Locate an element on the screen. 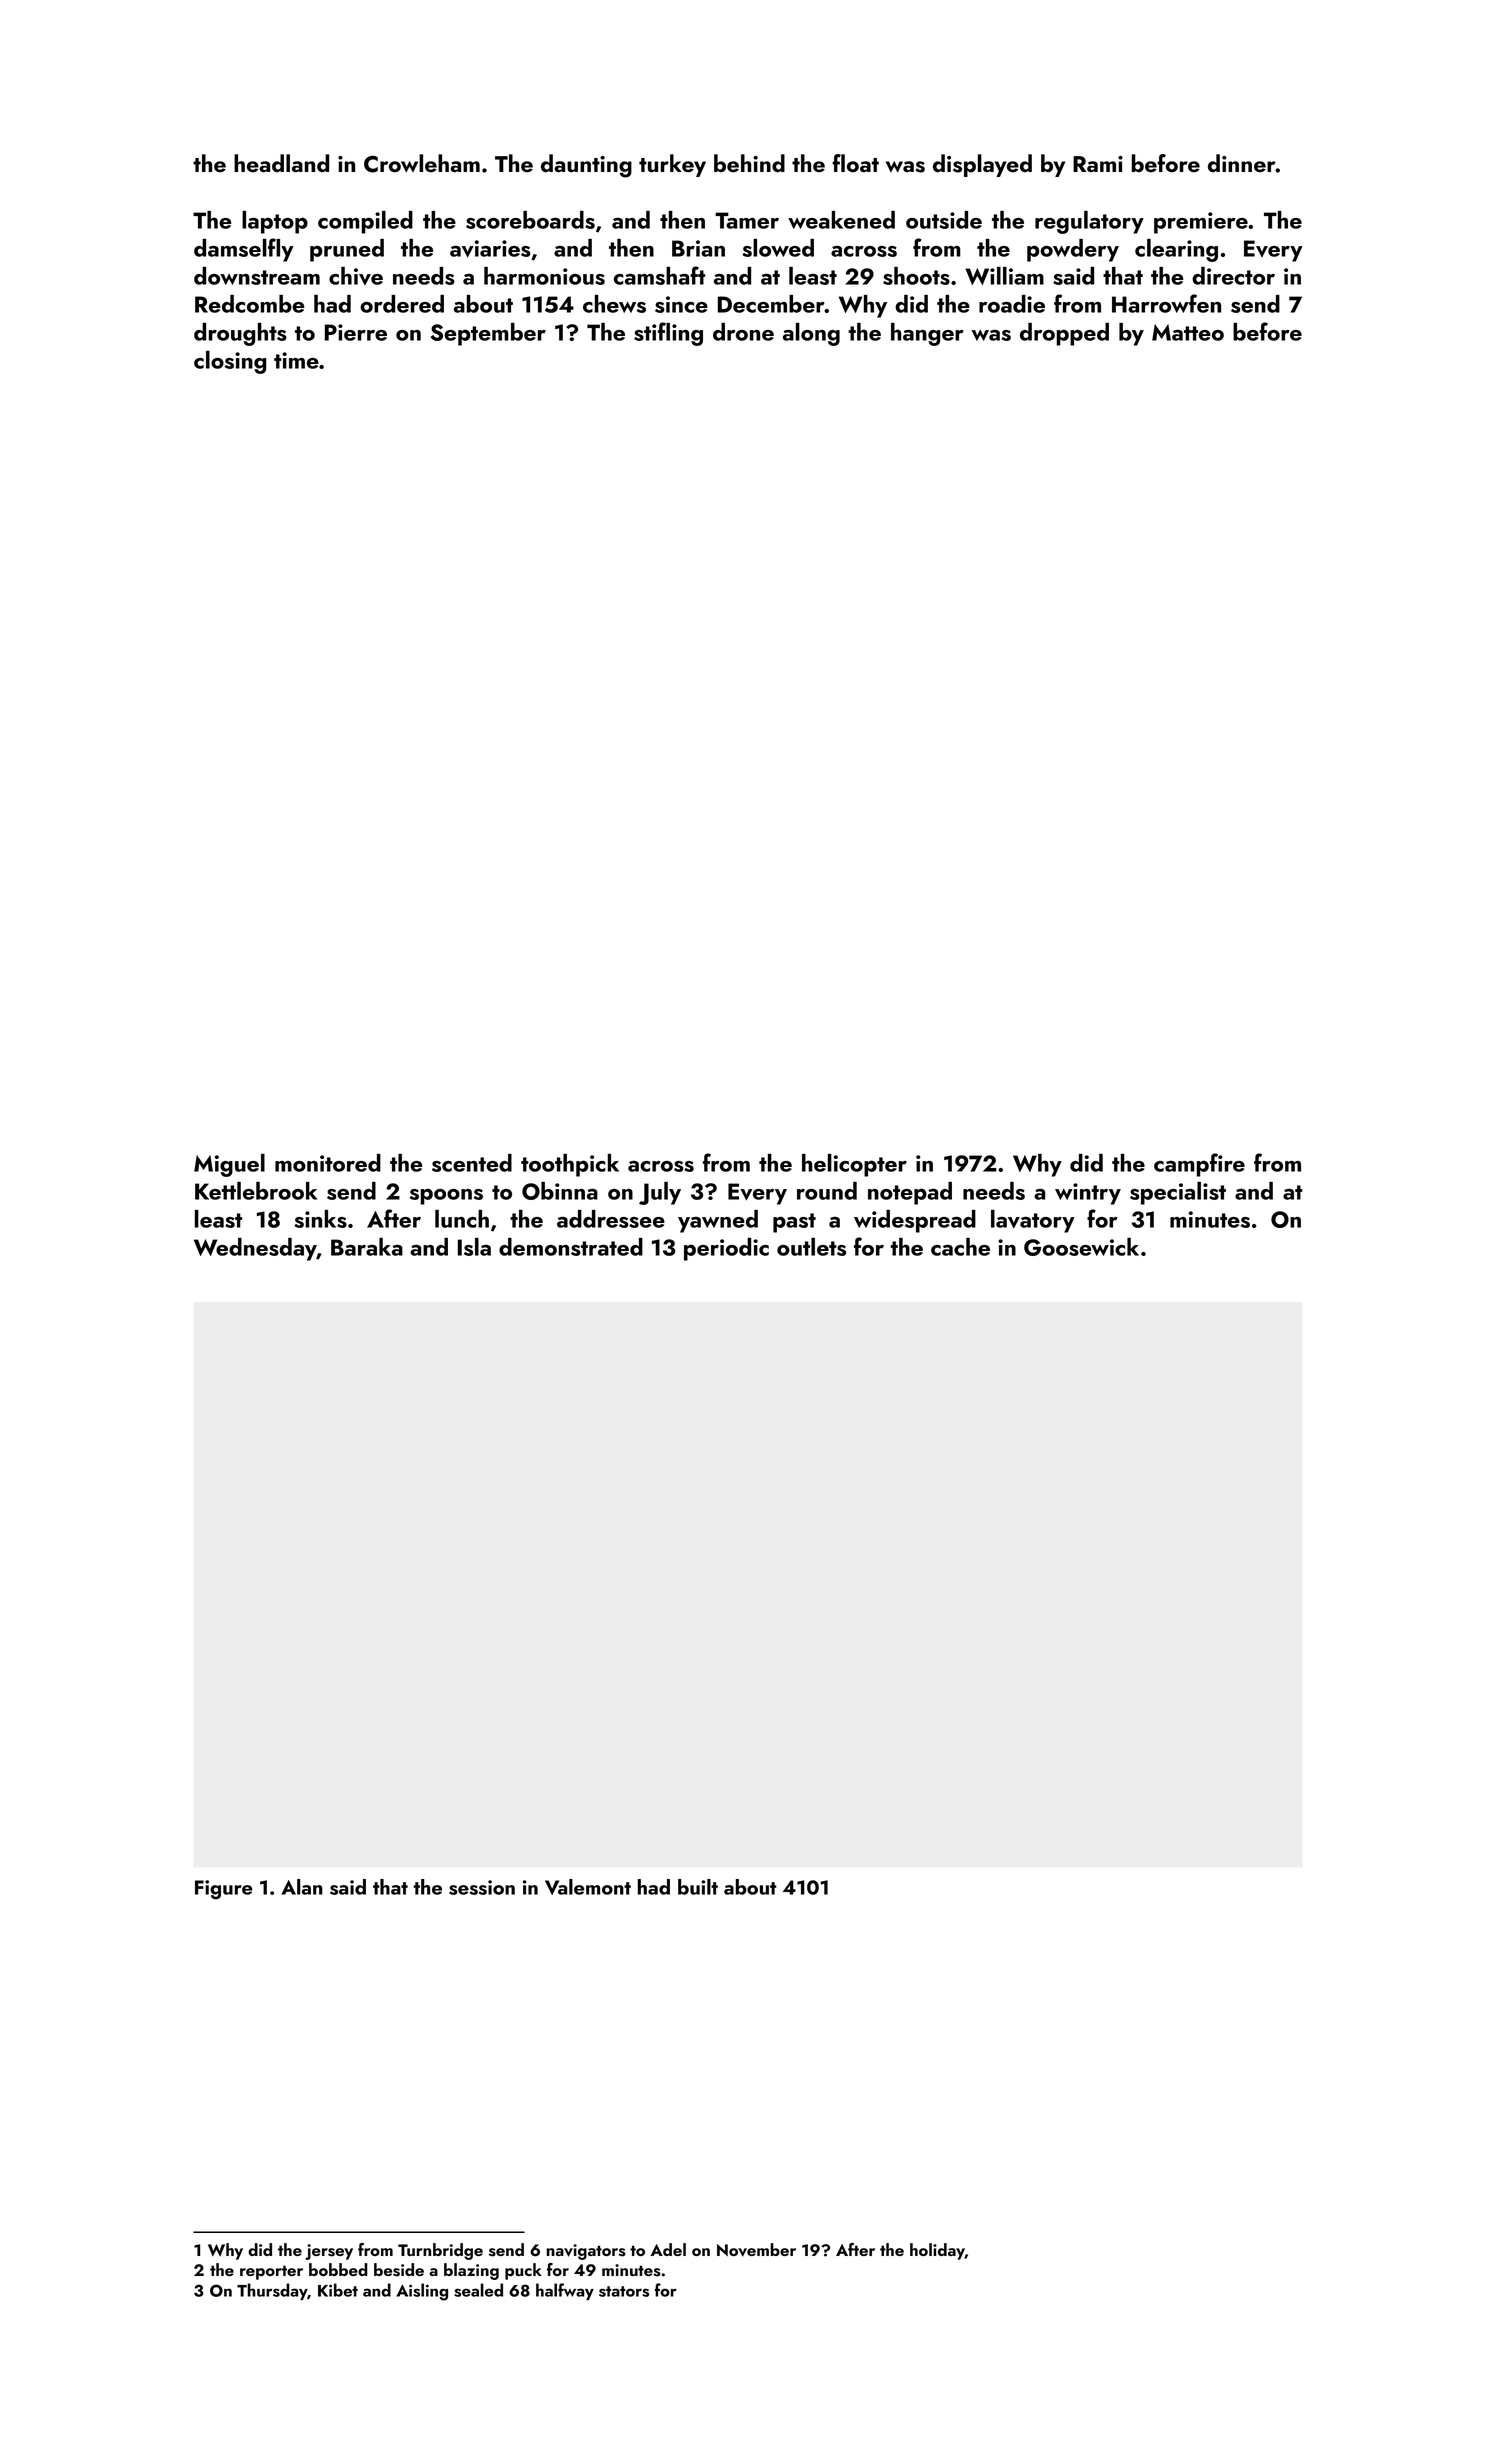  director is located at coordinates (1233, 276).
